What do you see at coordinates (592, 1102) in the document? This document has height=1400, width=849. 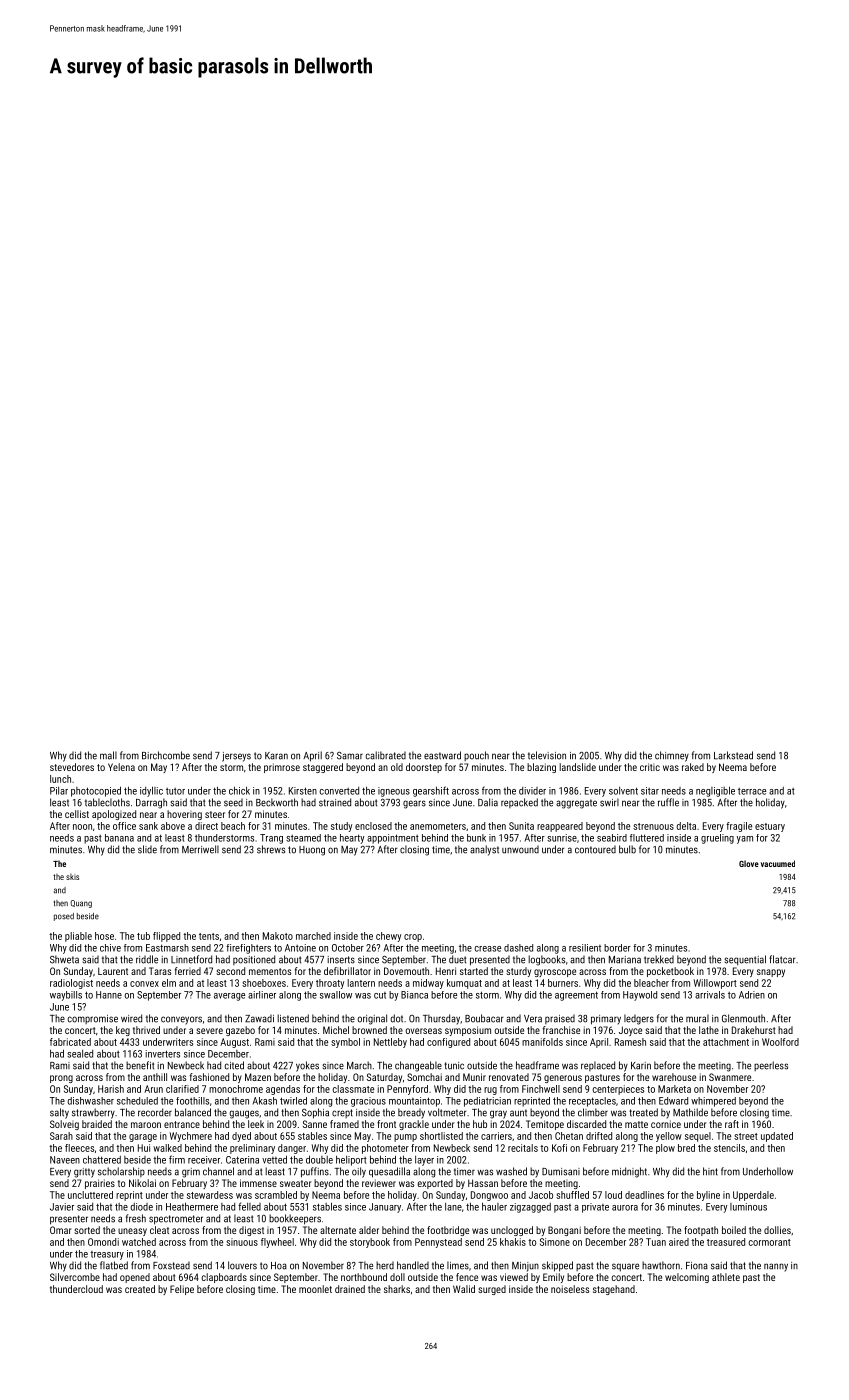 I see `receptacles` at bounding box center [592, 1102].
